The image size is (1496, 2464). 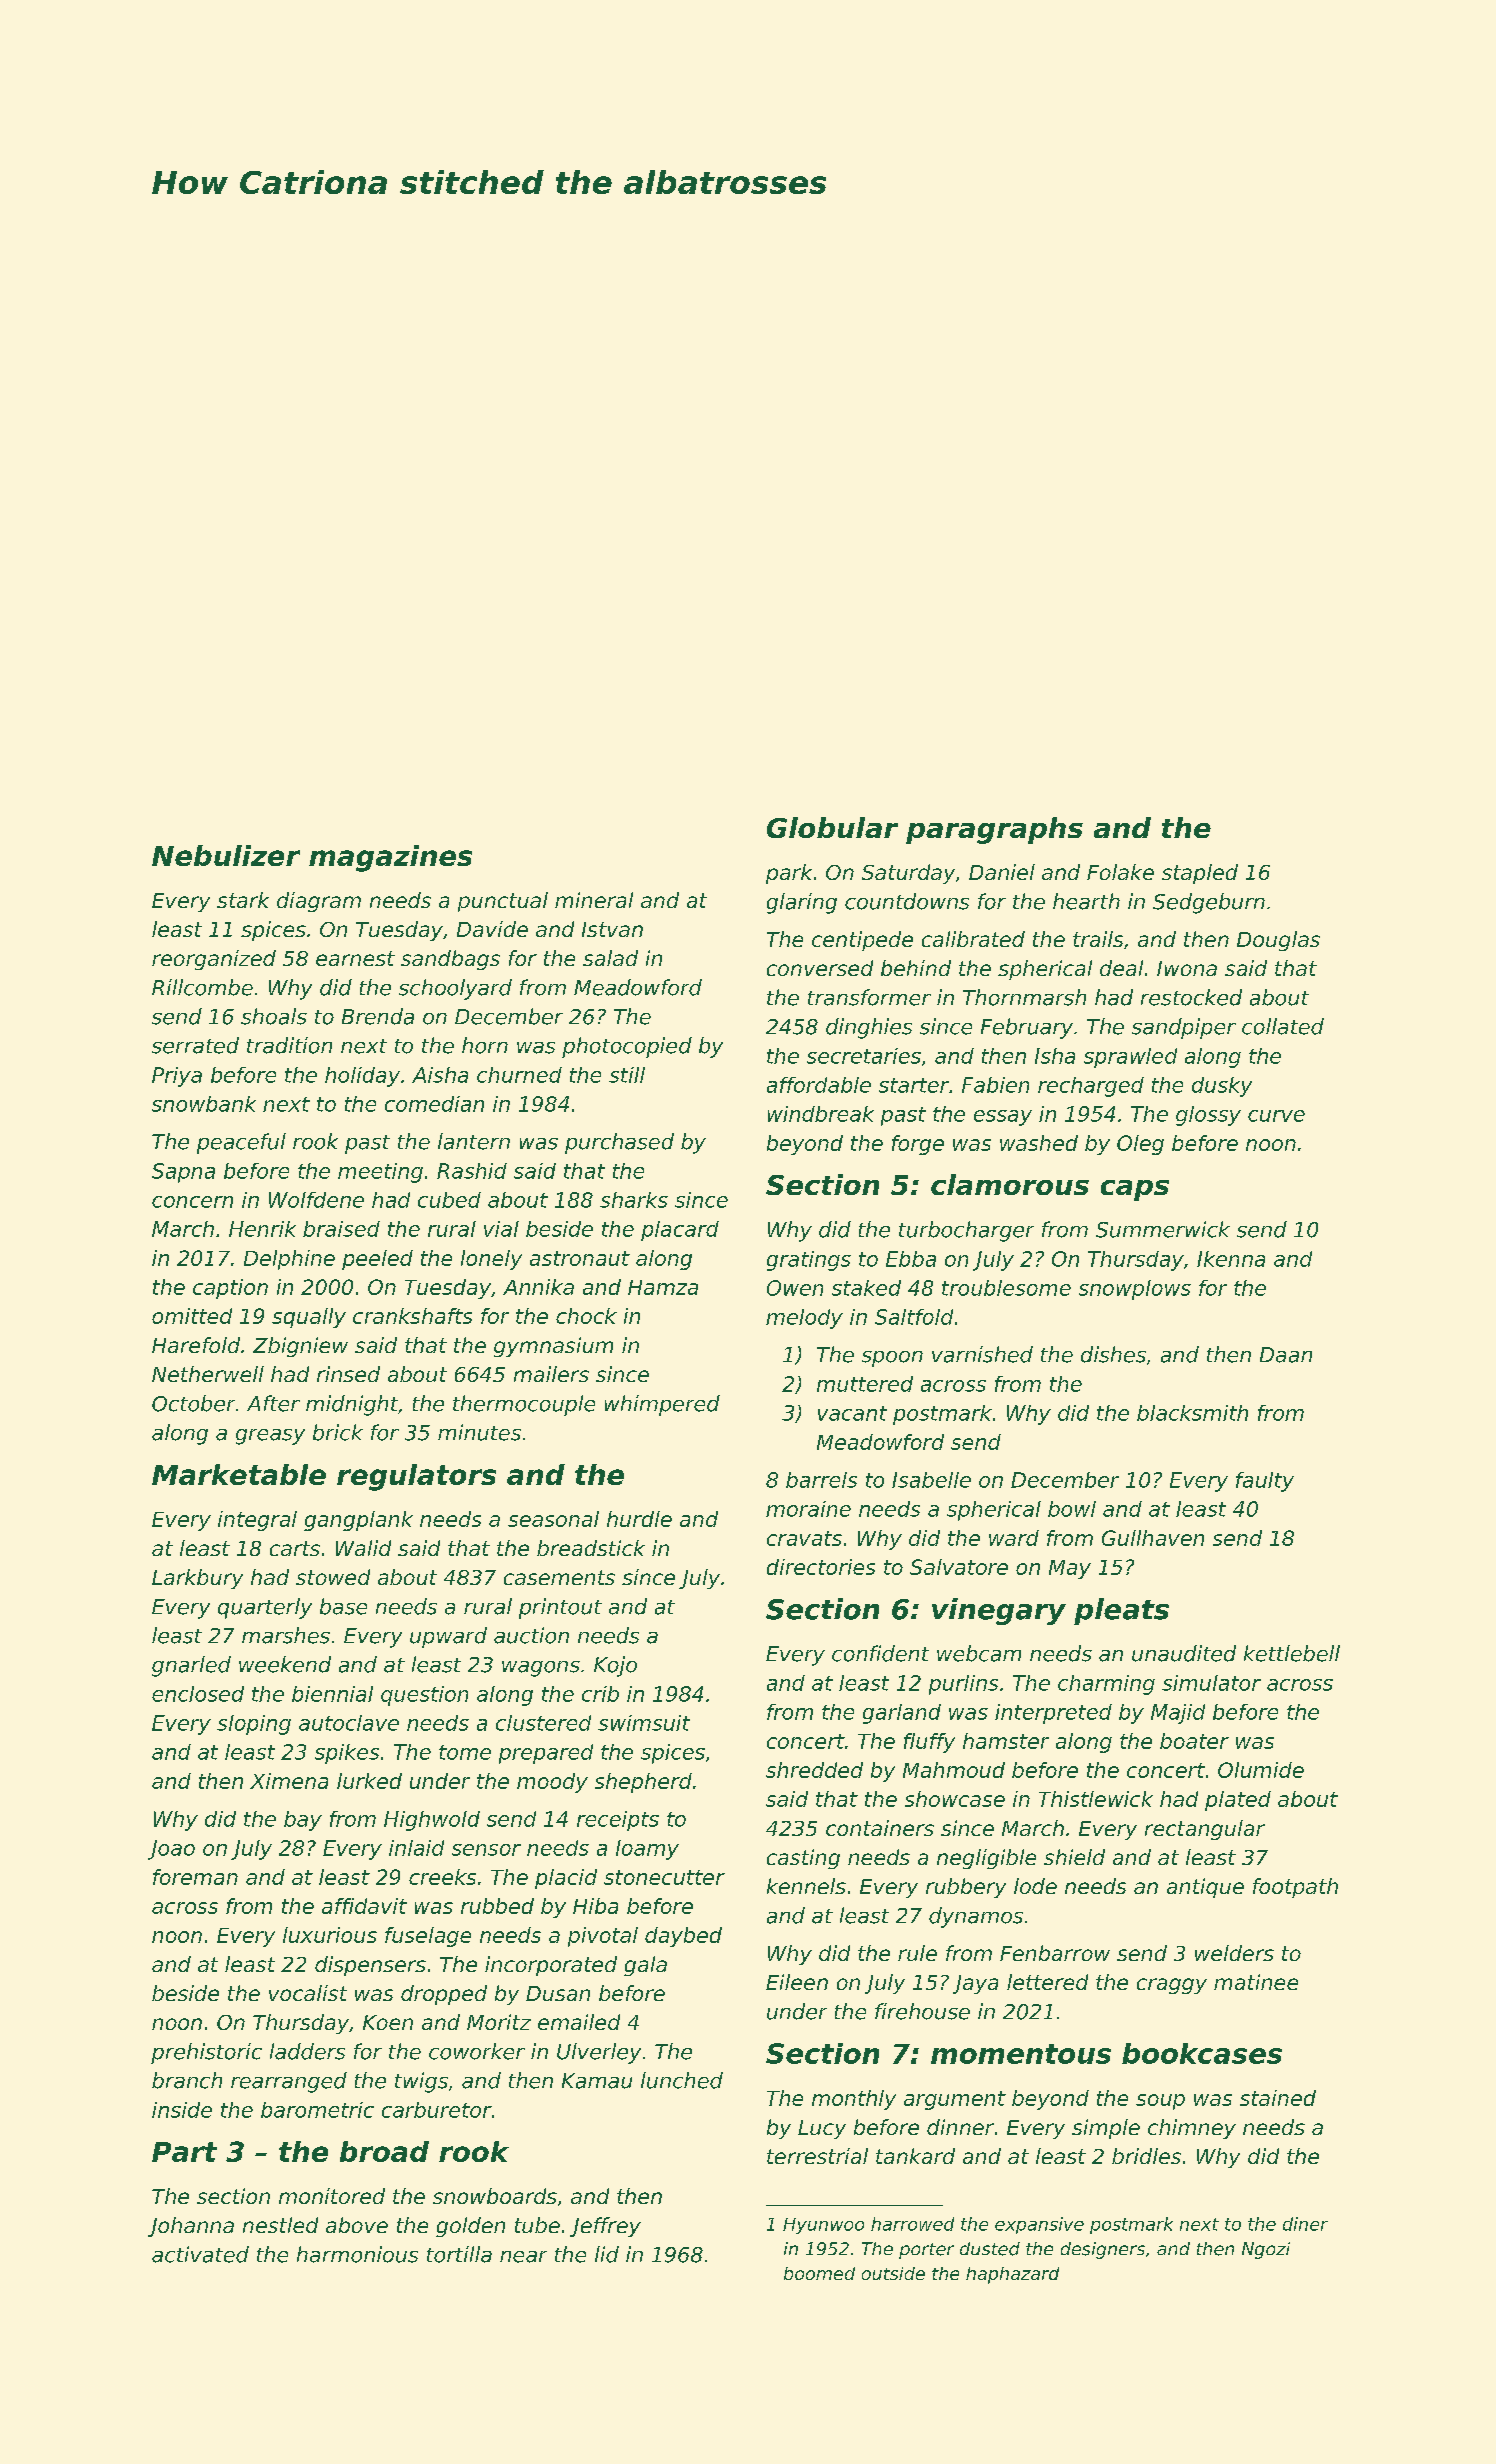 What do you see at coordinates (285, 1664) in the screenshot?
I see `weekend` at bounding box center [285, 1664].
